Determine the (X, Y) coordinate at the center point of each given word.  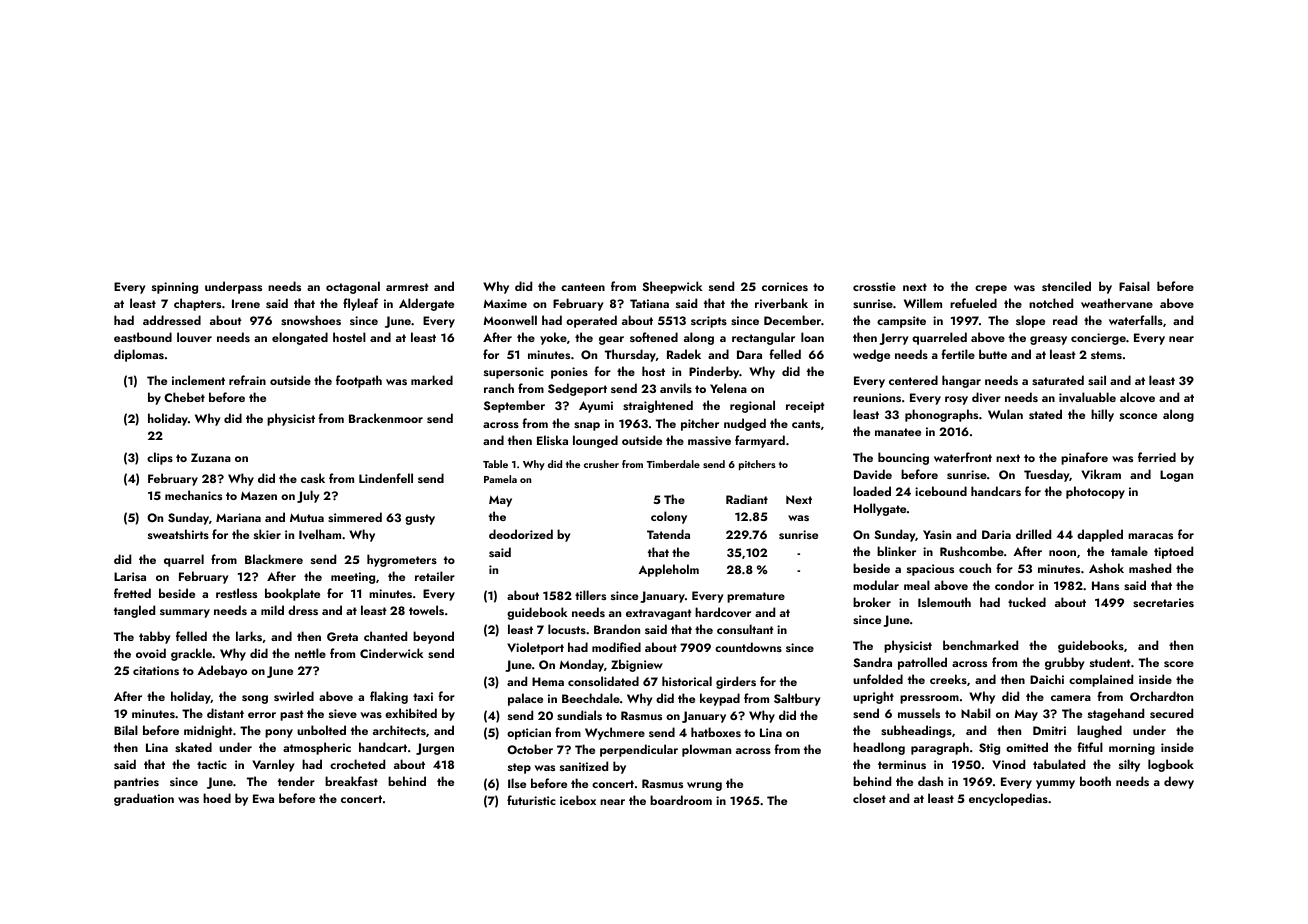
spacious (930, 570)
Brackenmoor (386, 418)
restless (236, 593)
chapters (197, 304)
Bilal (126, 730)
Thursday (630, 355)
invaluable (1087, 397)
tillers (590, 595)
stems (1106, 355)
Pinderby (714, 372)
